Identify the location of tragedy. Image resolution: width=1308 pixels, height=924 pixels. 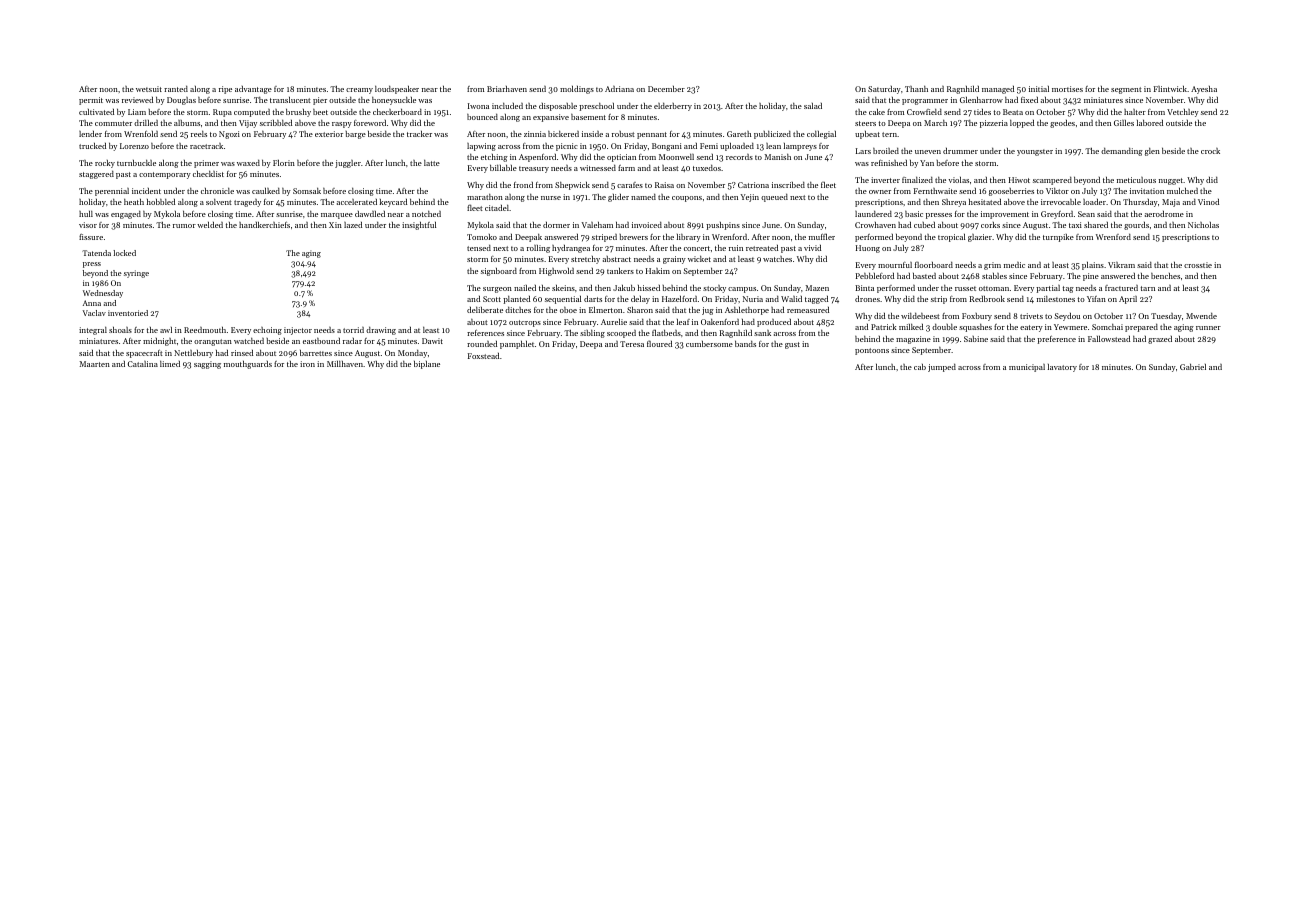
(247, 203).
